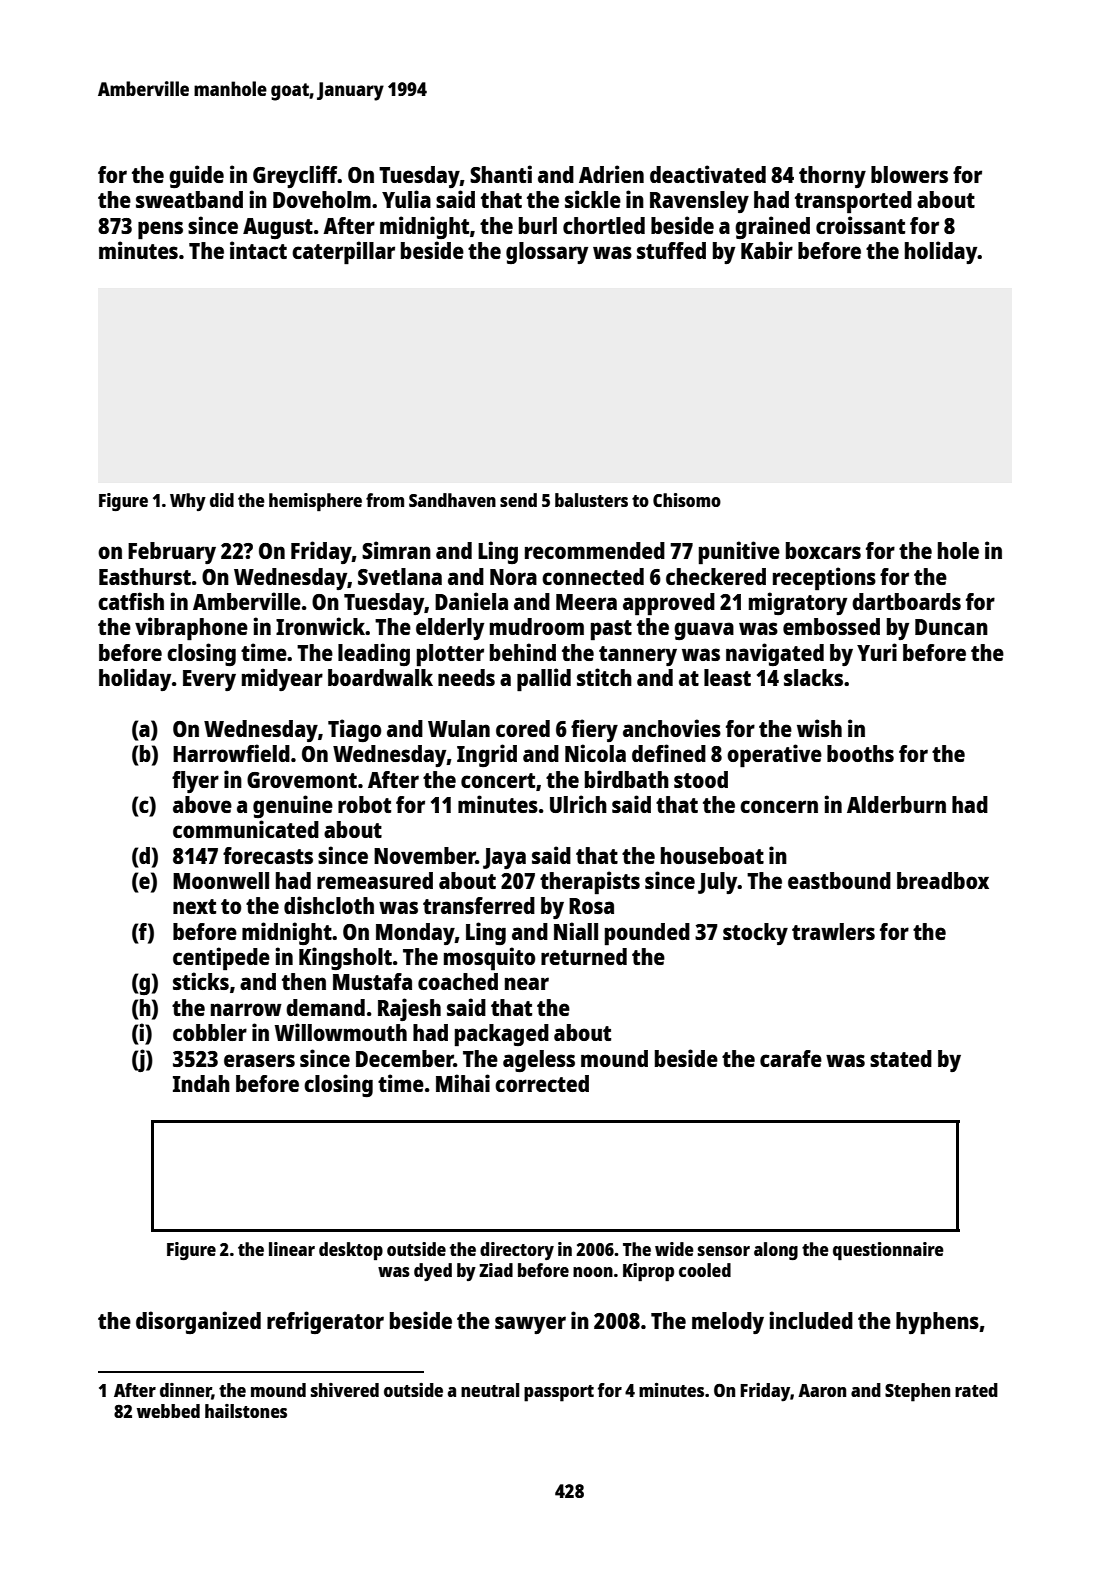  What do you see at coordinates (559, 1393) in the screenshot?
I see `passport` at bounding box center [559, 1393].
